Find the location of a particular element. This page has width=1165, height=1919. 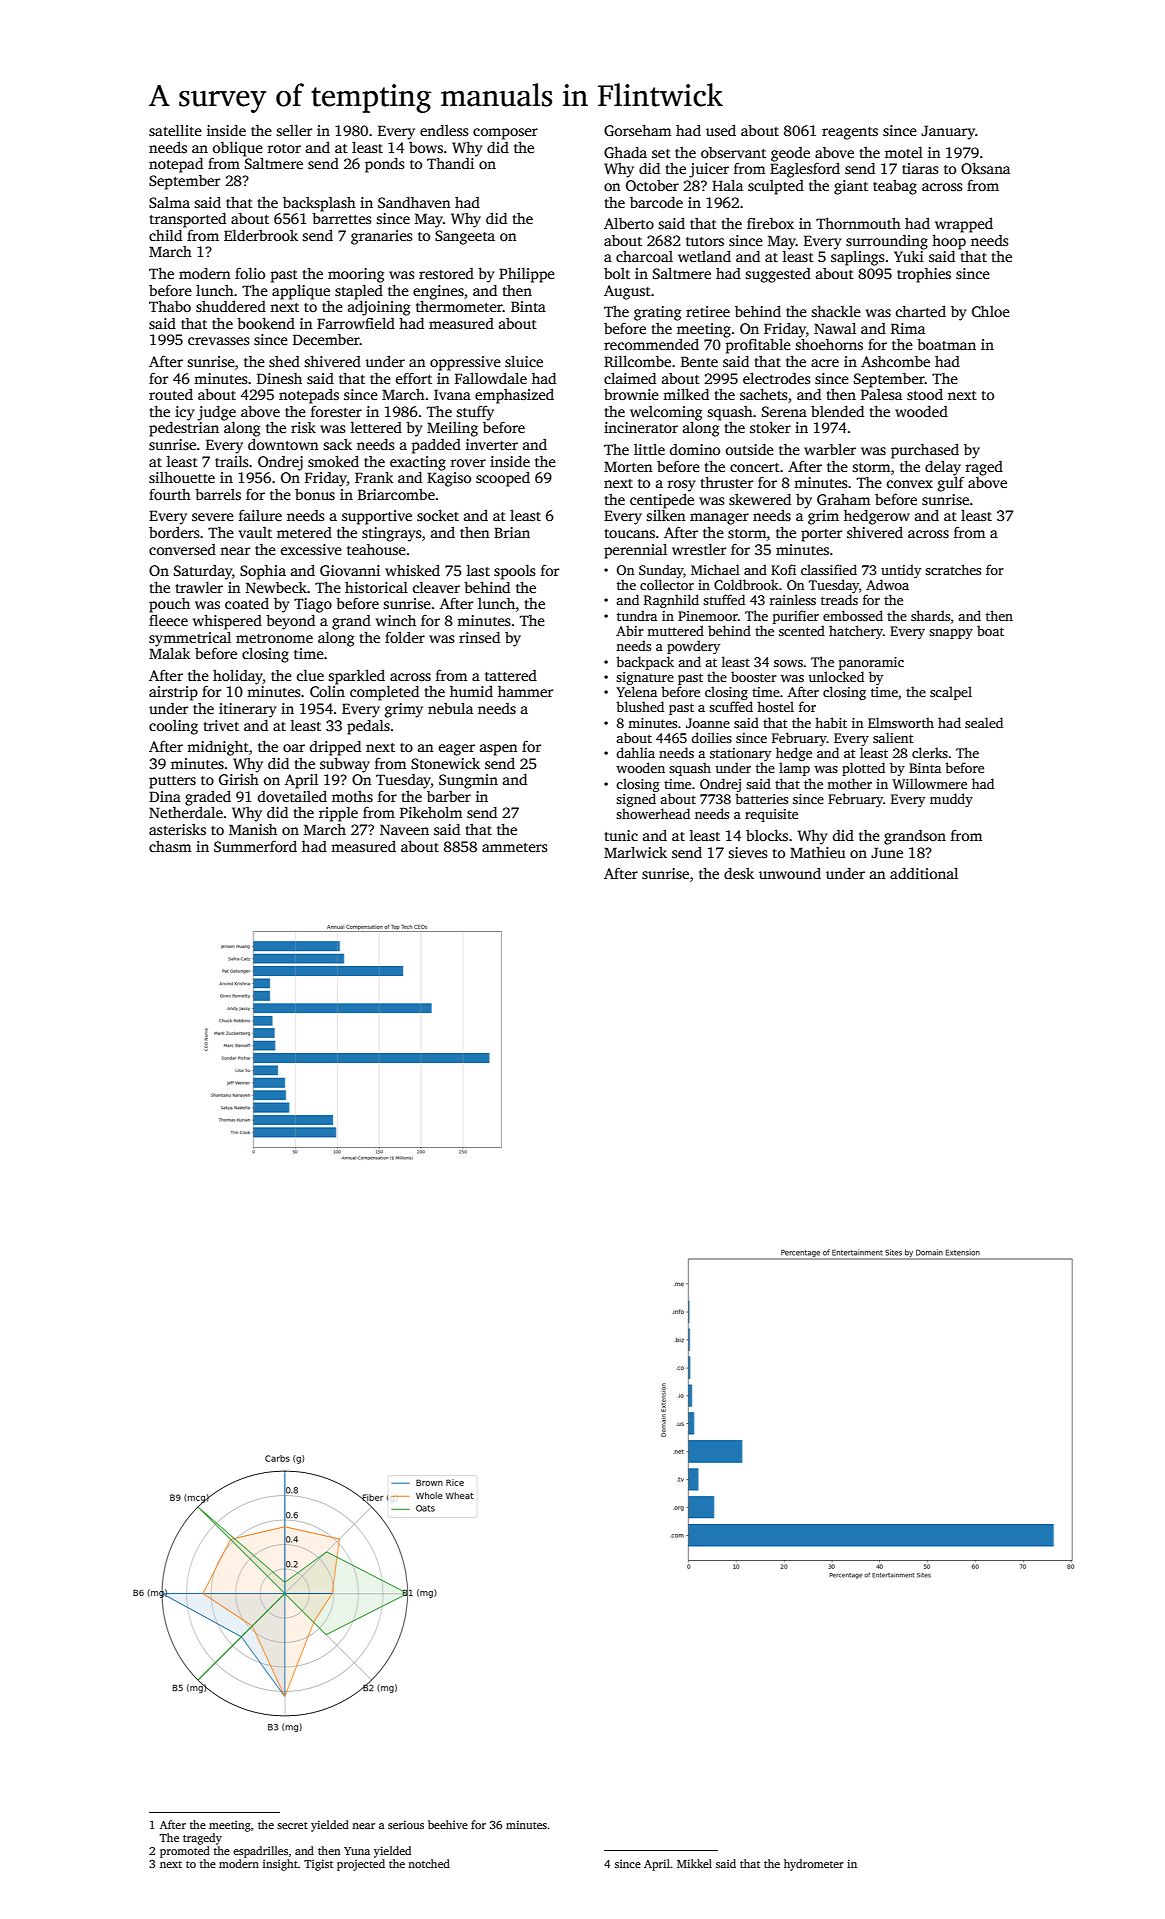

signed is located at coordinates (636, 800).
